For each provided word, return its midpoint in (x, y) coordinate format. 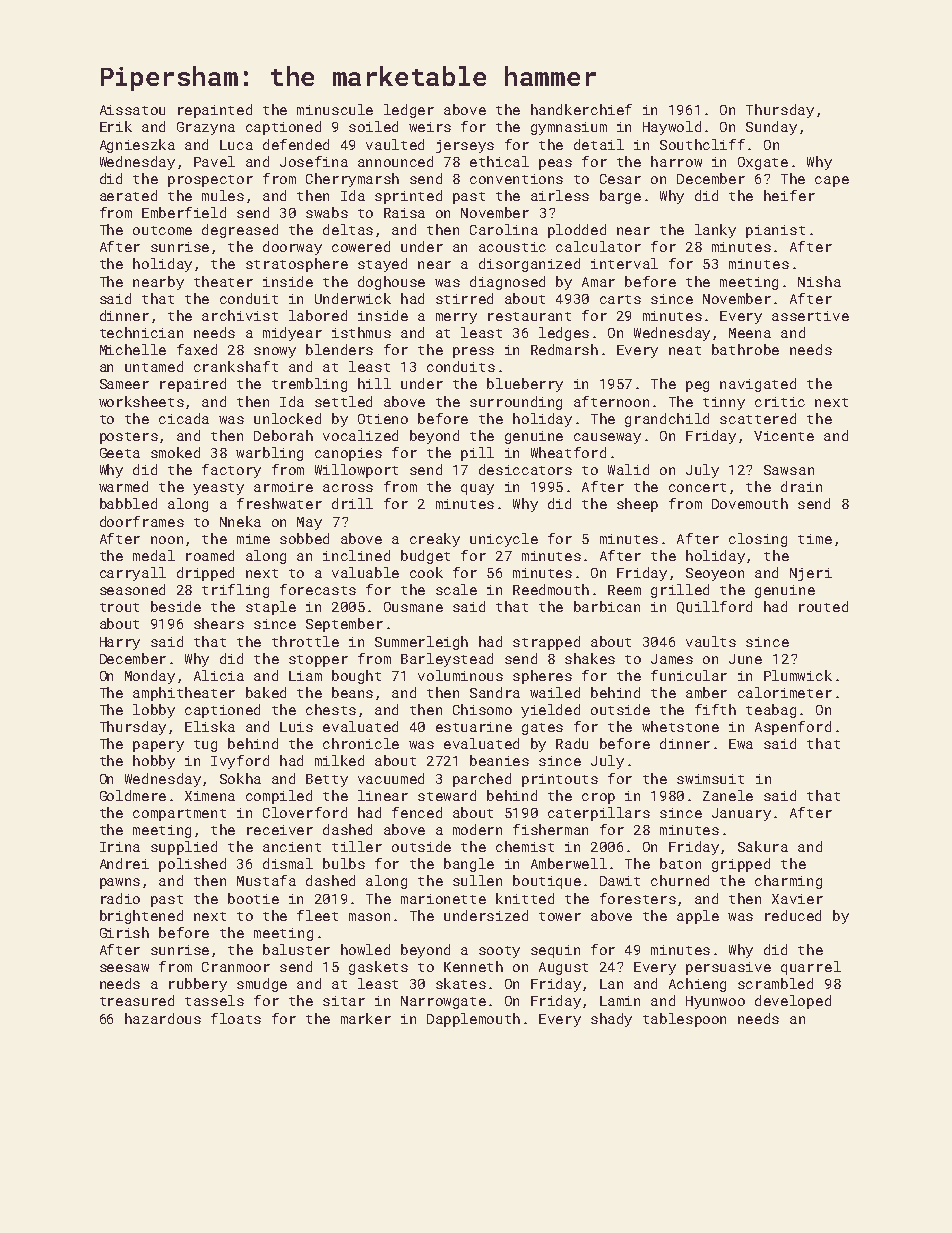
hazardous (163, 1018)
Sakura (763, 846)
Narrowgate (443, 1002)
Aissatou (132, 110)
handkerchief (581, 109)
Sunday (771, 128)
